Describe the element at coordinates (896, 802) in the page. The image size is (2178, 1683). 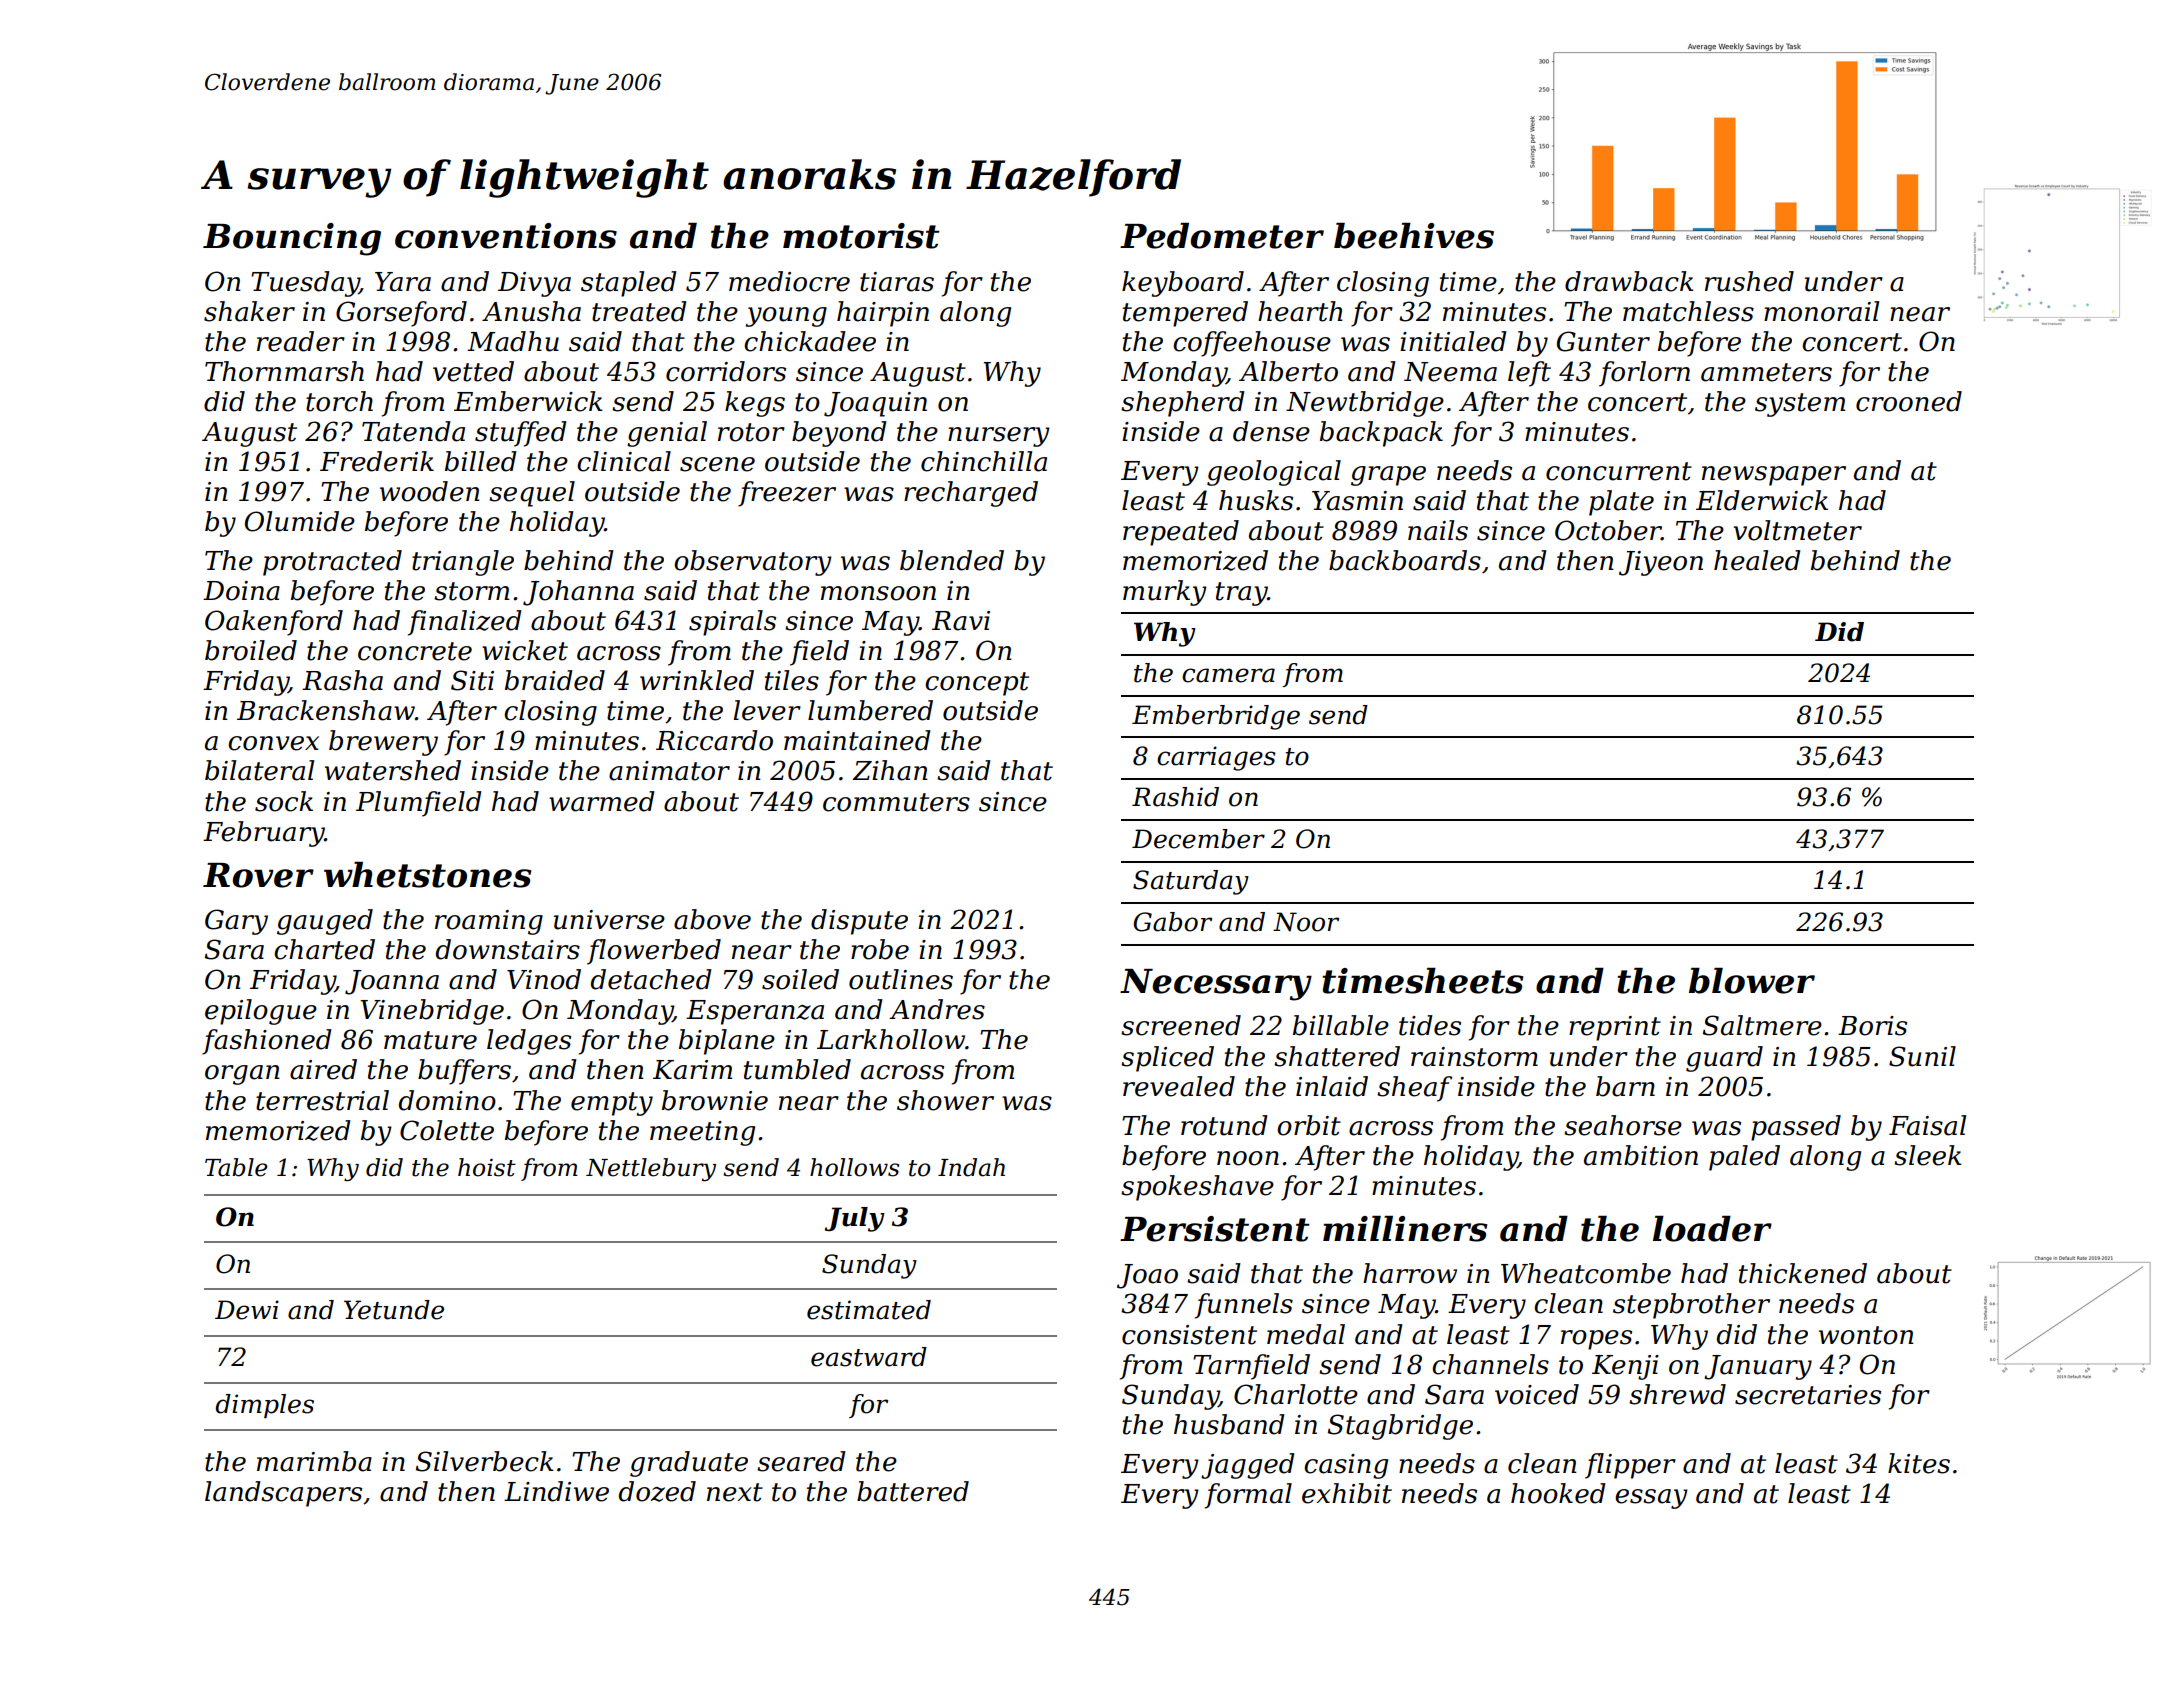
I see `commuters` at that location.
